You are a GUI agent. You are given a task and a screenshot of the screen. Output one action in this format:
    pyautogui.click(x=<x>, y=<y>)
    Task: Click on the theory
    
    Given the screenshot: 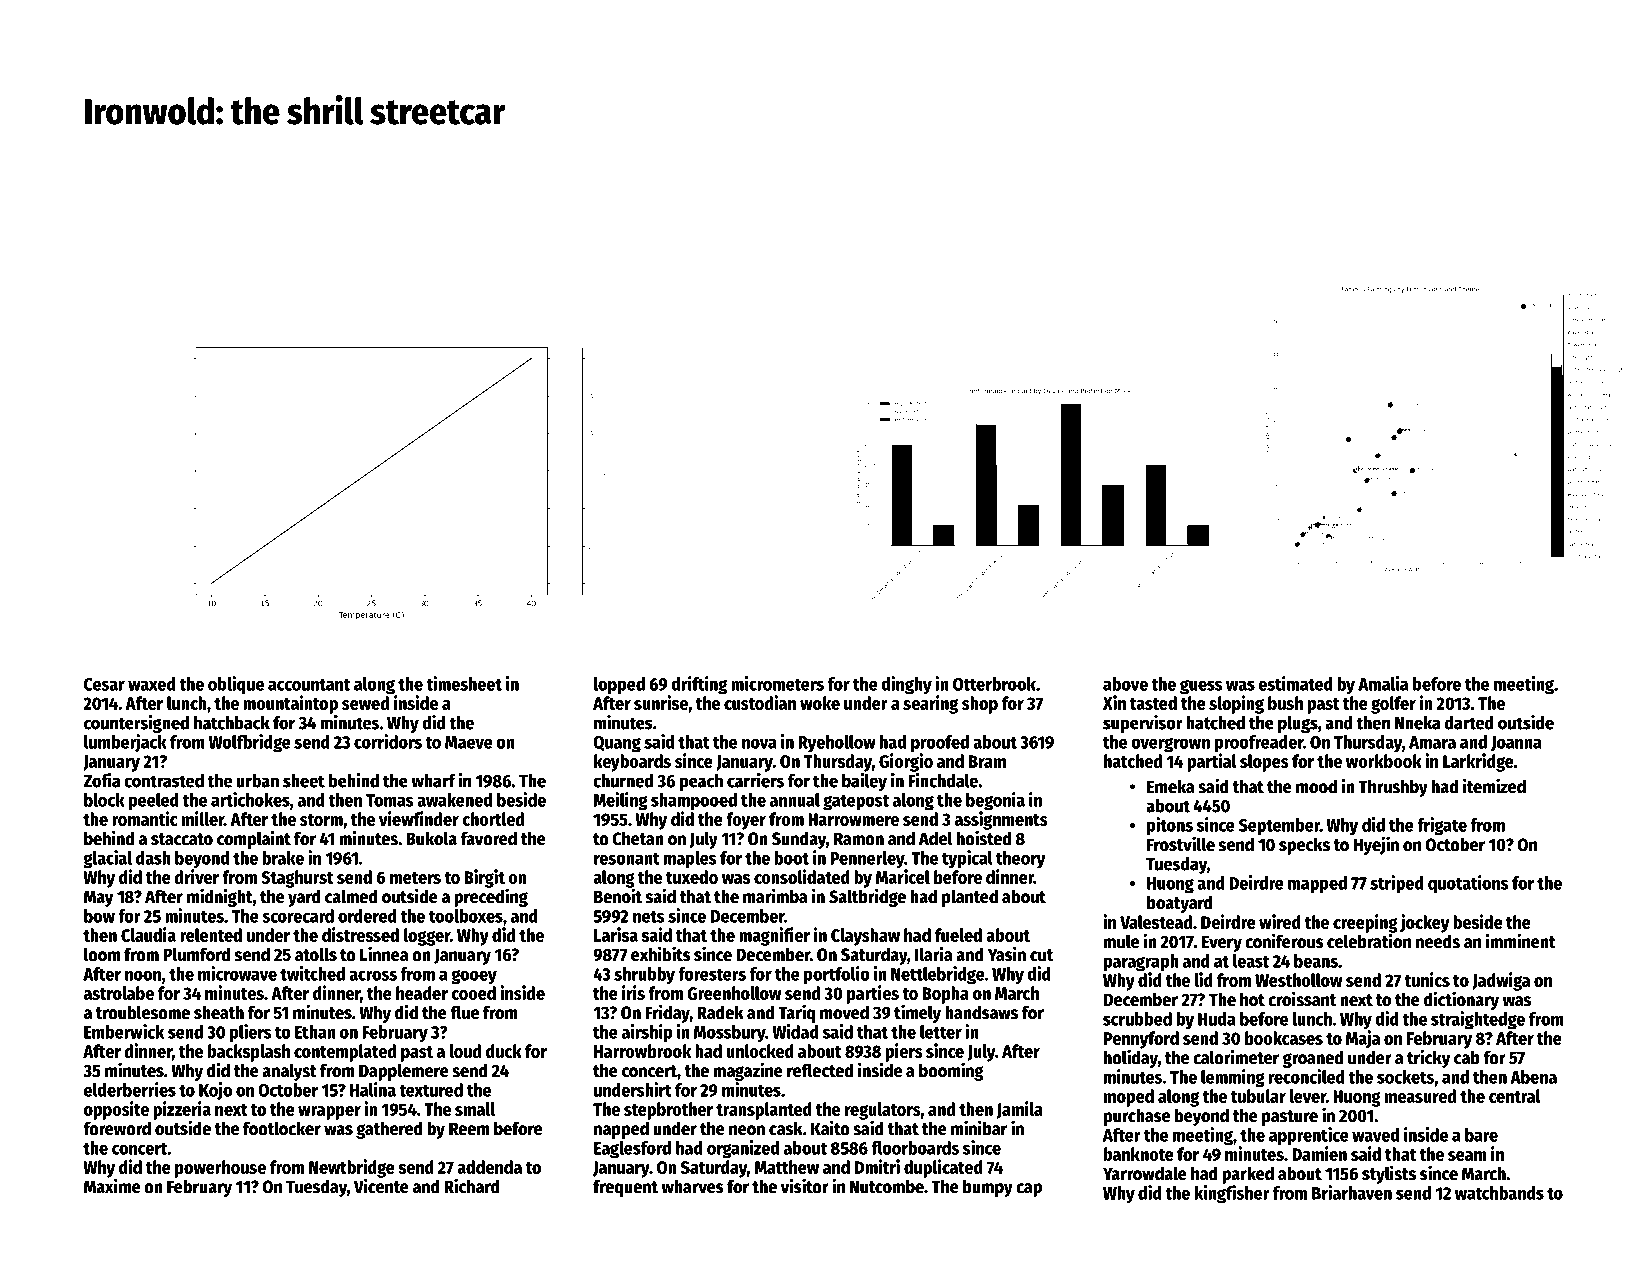 What is the action you would take?
    pyautogui.click(x=1021, y=859)
